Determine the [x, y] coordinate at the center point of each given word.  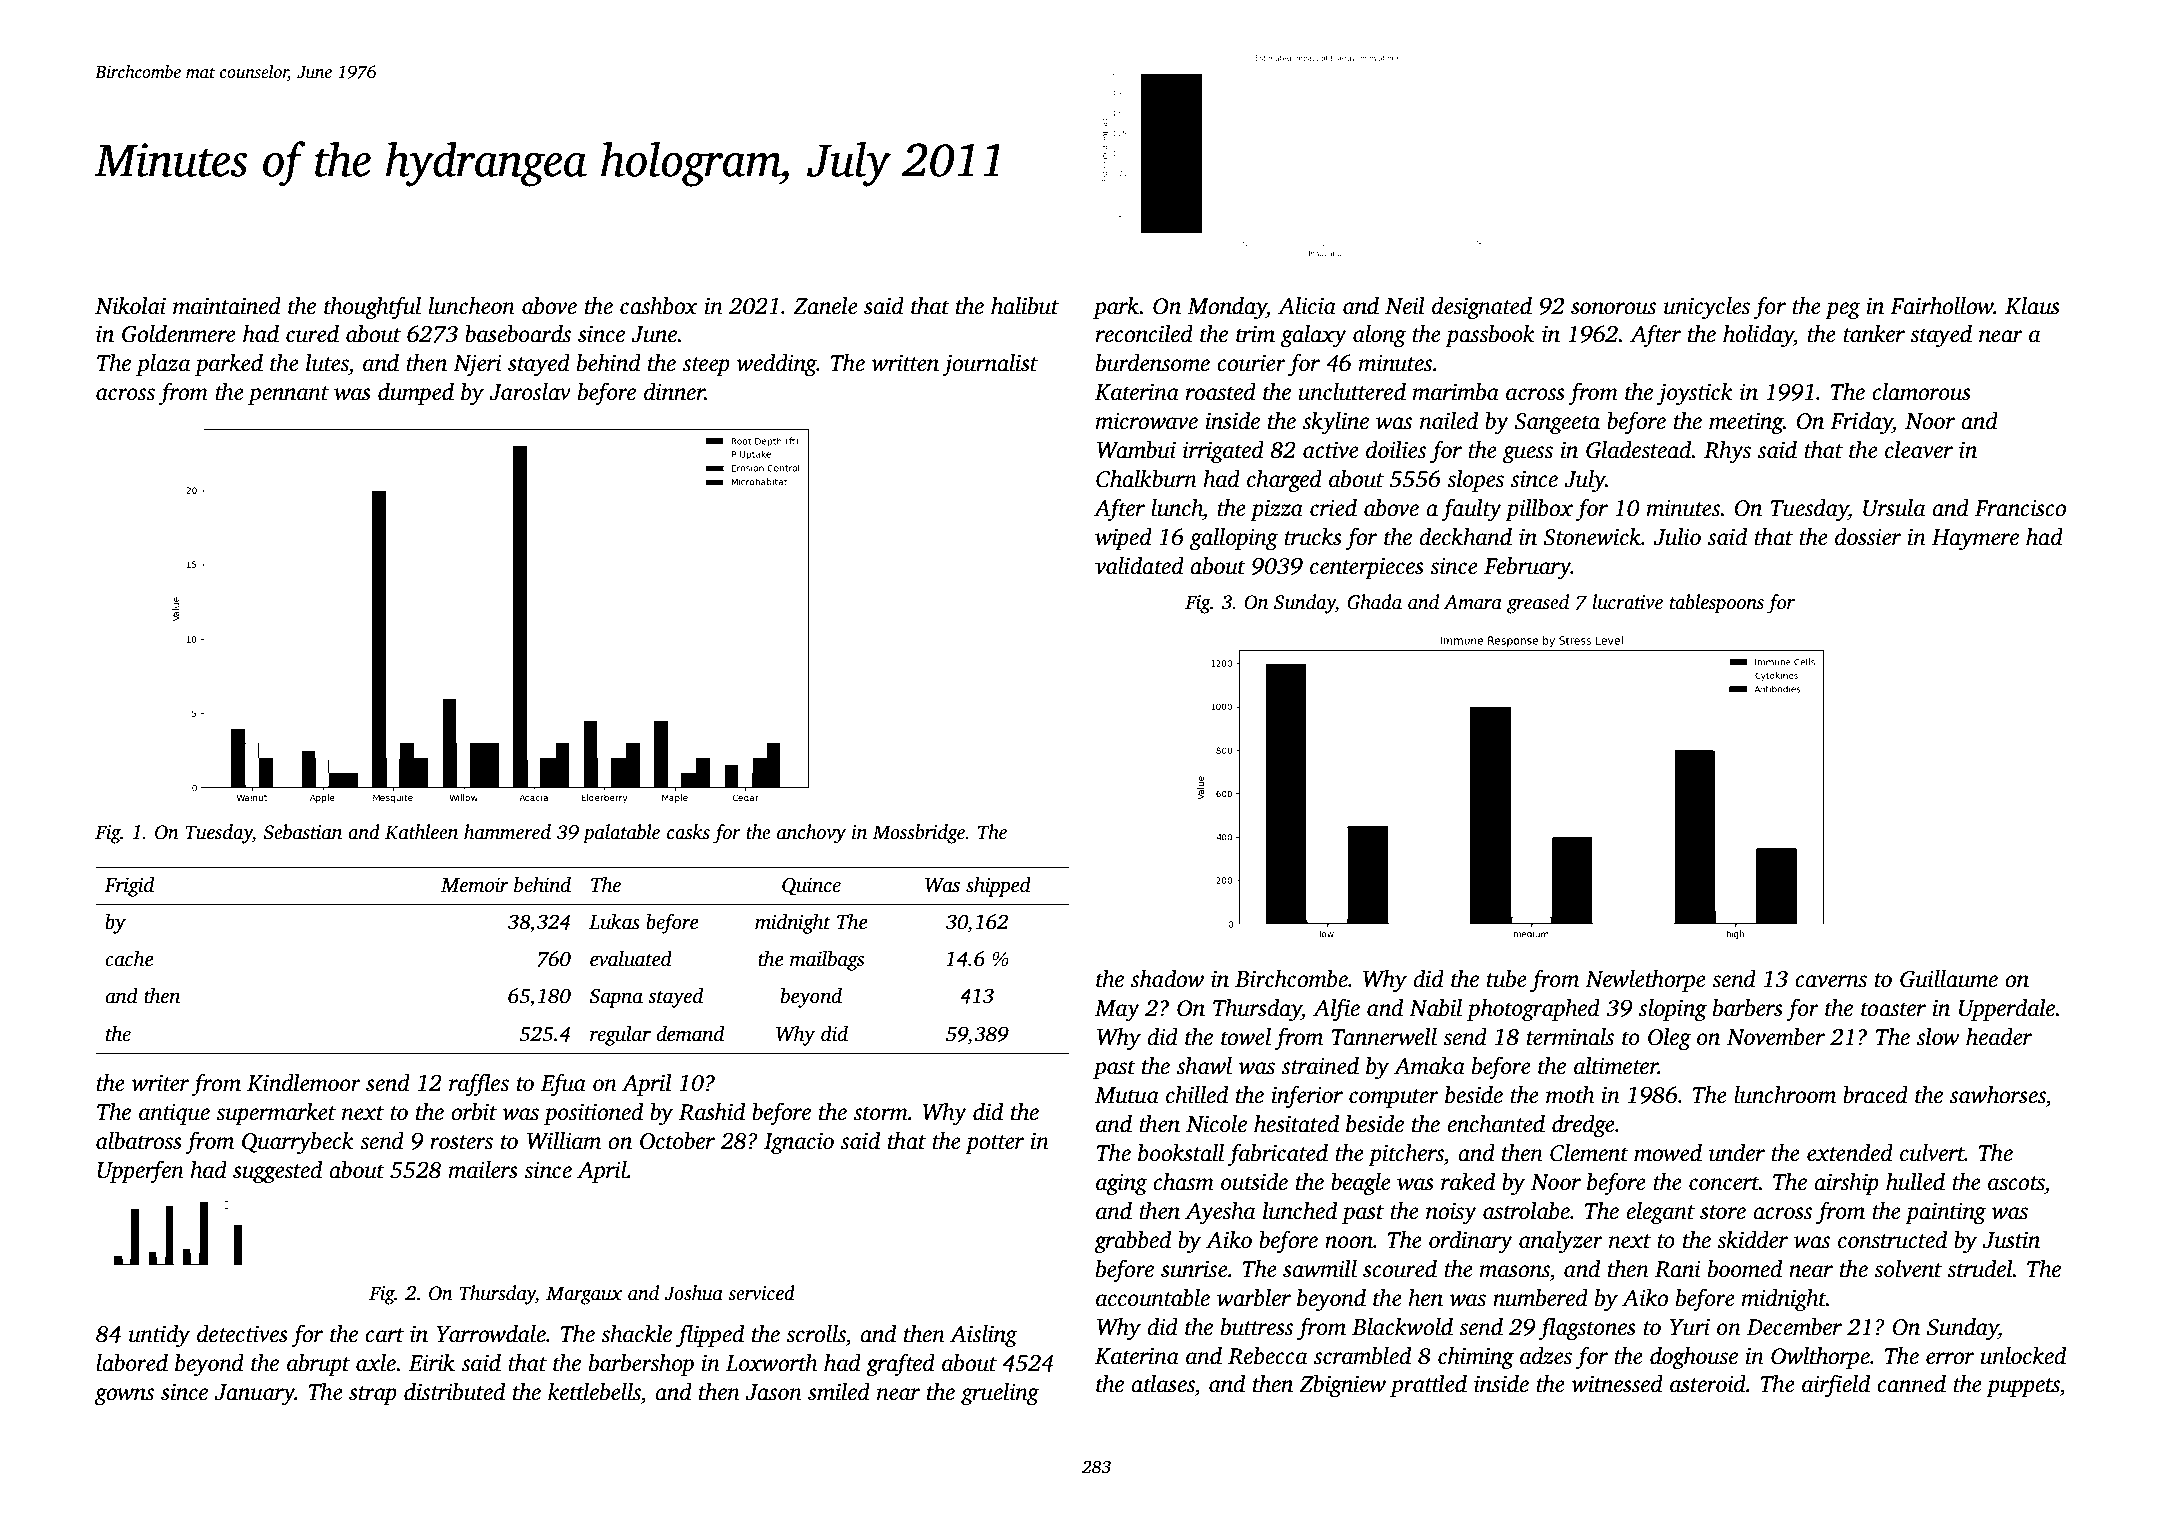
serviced [761, 1293]
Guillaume [1949, 979]
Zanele [825, 306]
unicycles [1707, 308]
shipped [998, 886]
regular [620, 1035]
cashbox [659, 306]
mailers [483, 1170]
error [1950, 1358]
